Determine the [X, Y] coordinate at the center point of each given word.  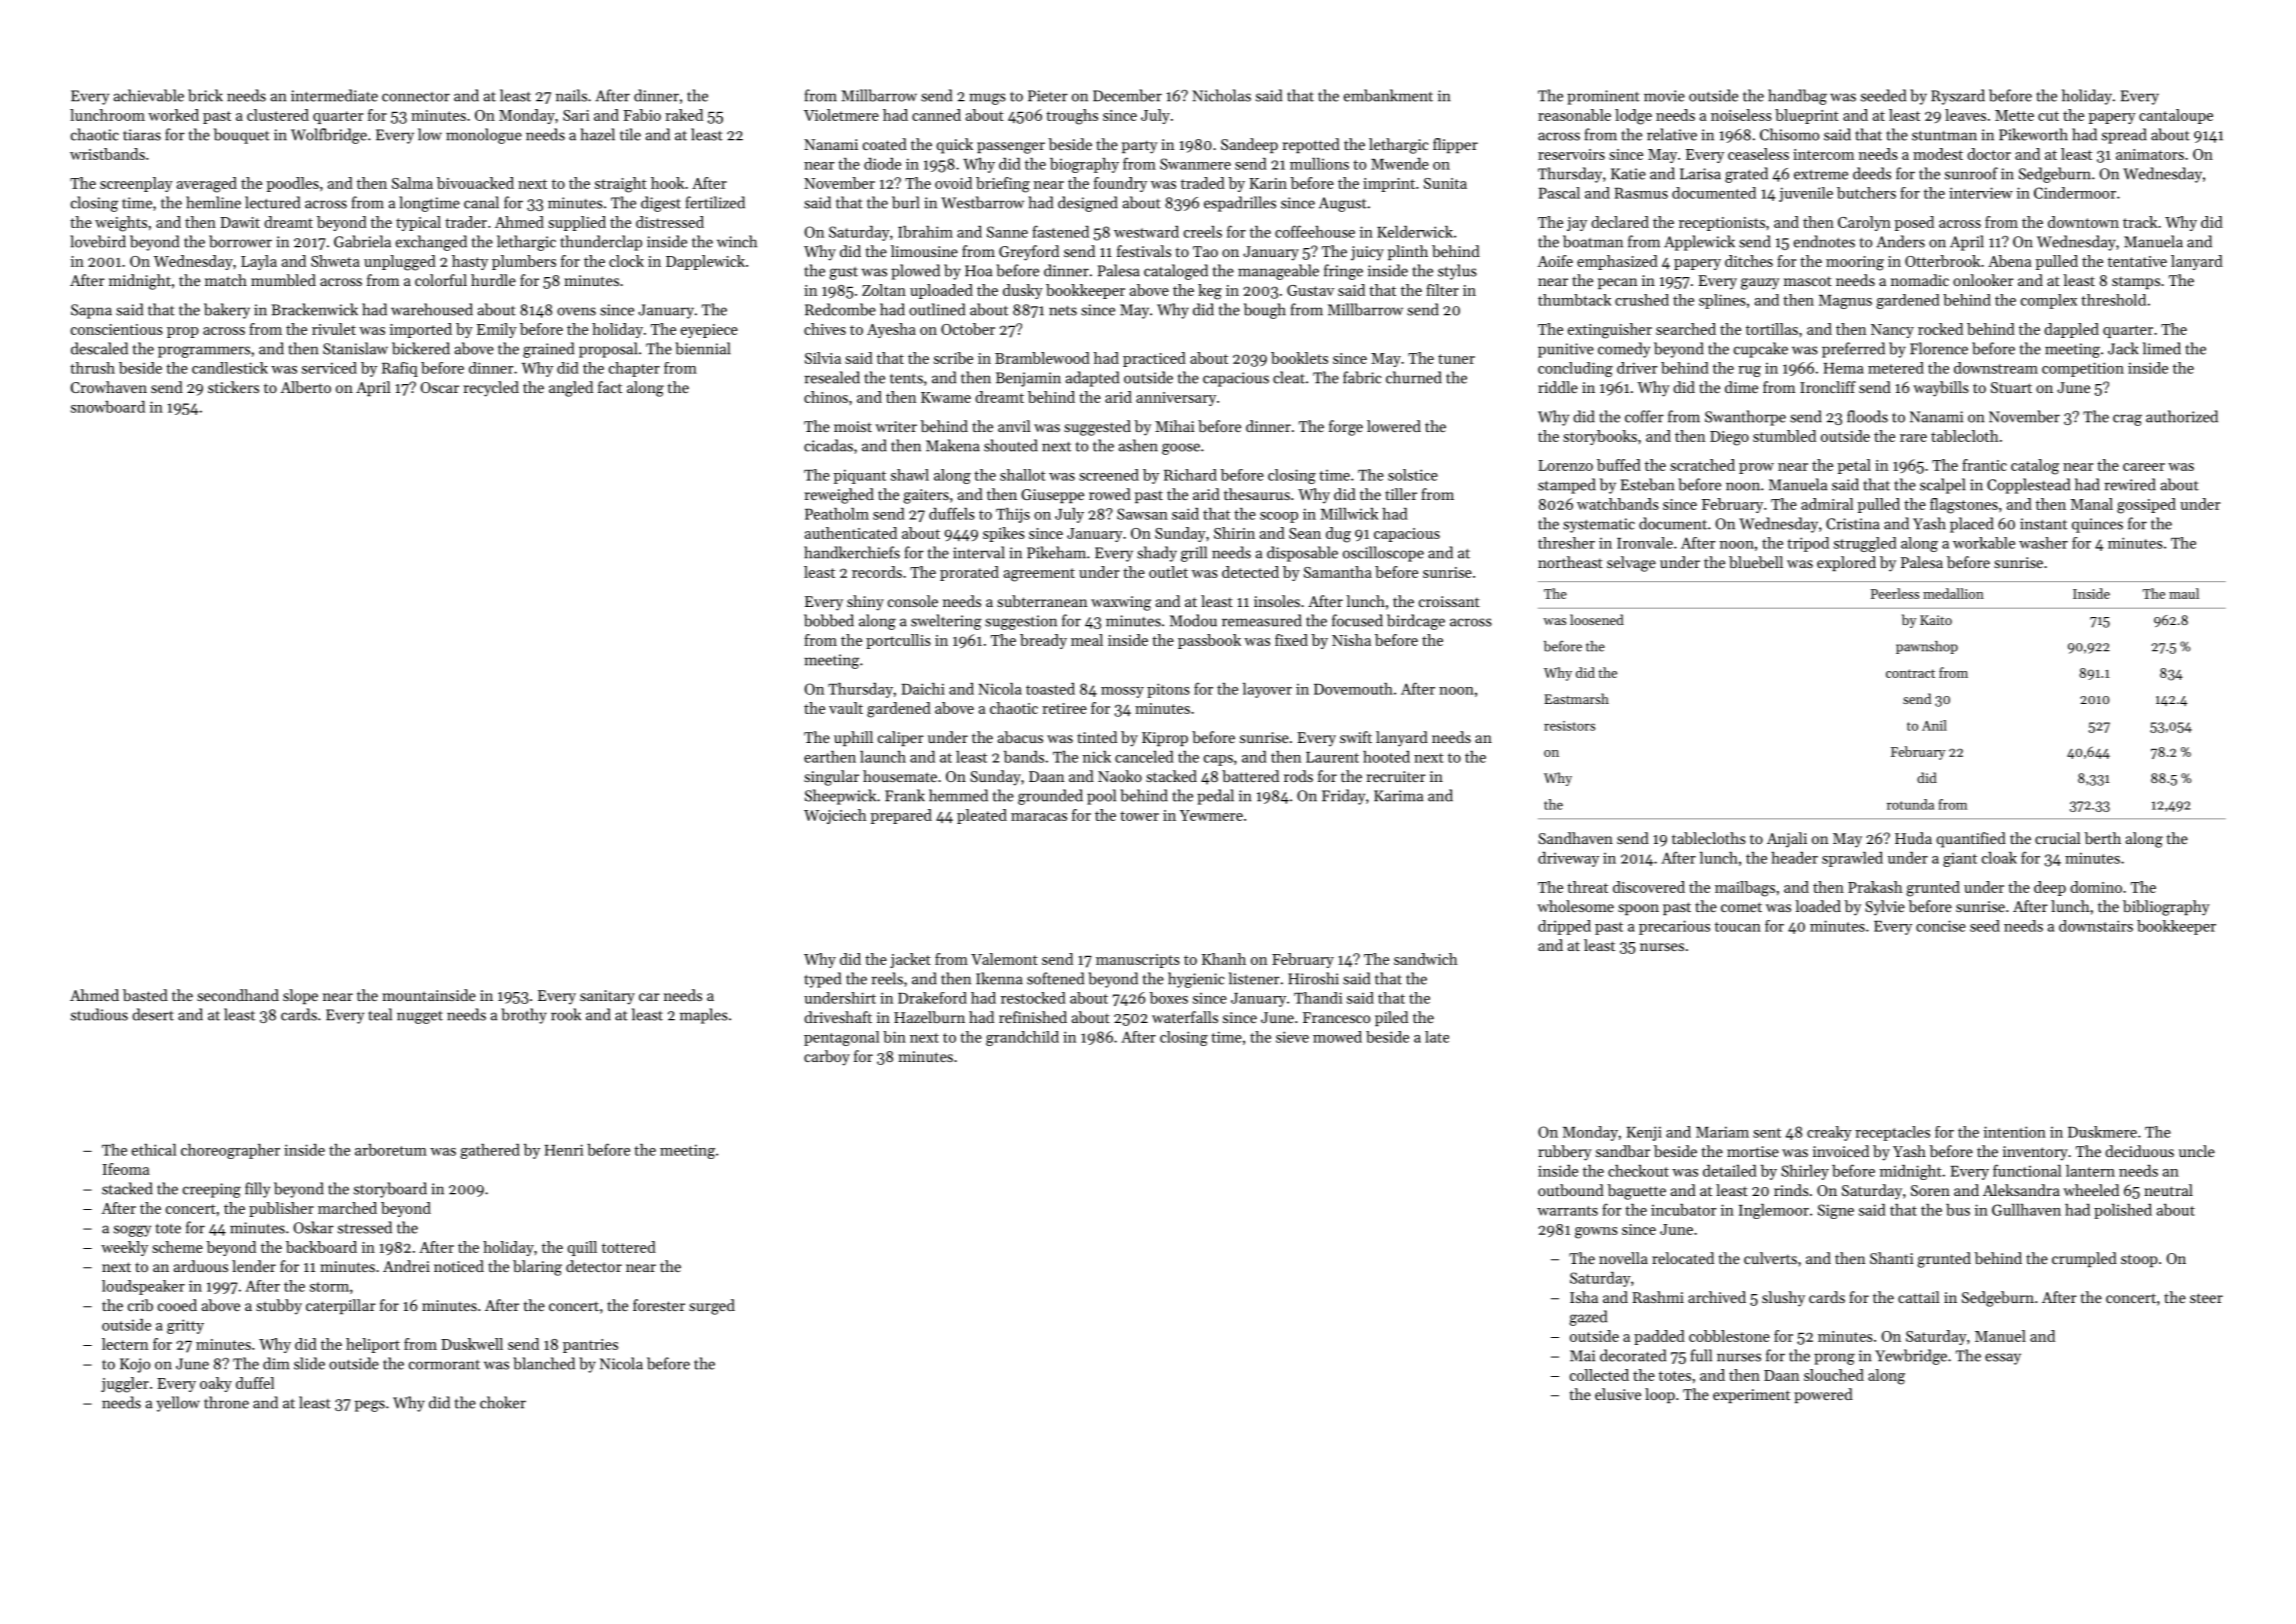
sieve [1292, 1037]
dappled [2071, 330]
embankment [1388, 95]
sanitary [607, 997]
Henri [564, 1150]
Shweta [335, 261]
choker [503, 1402]
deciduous [2139, 1151]
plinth [1408, 252]
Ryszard [1958, 97]
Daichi [923, 689]
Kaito [1936, 620]
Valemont [1004, 959]
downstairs [2096, 926]
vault [846, 708]
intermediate [334, 95]
